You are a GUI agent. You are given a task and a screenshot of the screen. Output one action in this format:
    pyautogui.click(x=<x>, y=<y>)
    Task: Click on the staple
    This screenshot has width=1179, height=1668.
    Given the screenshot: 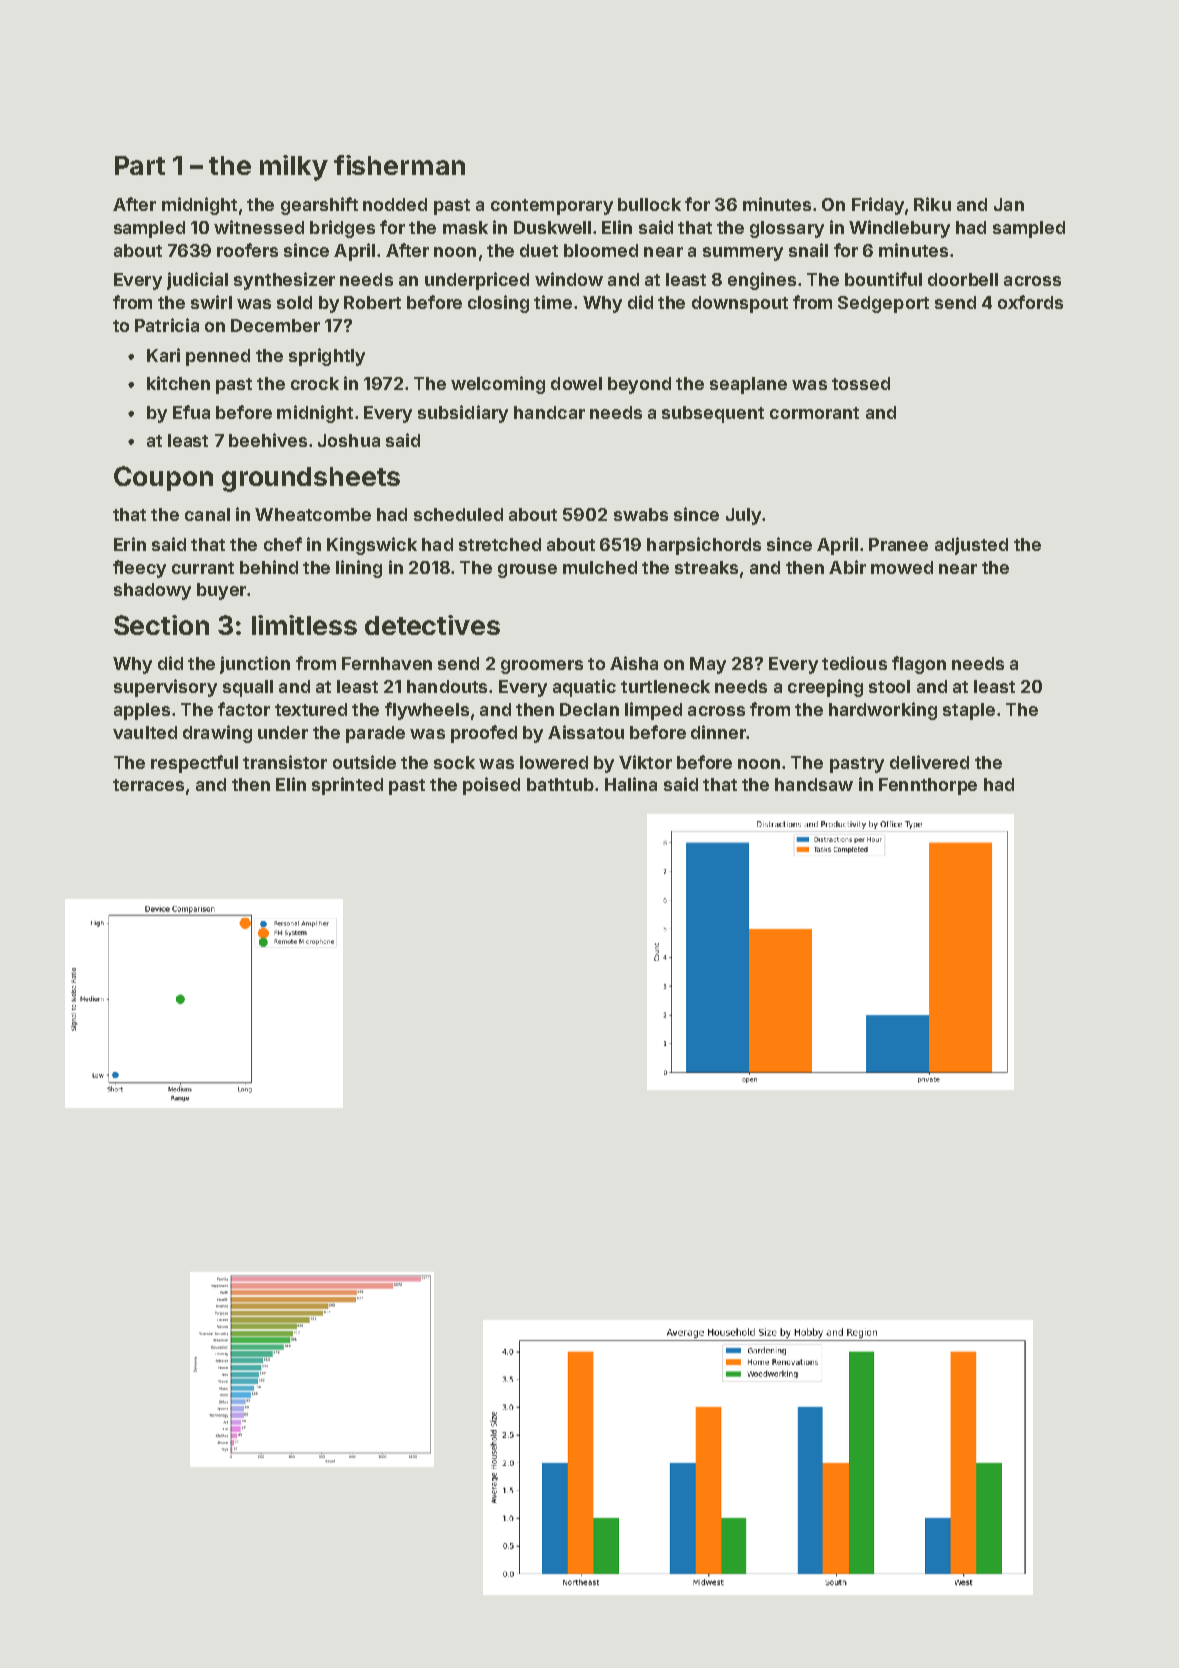 What is the action you would take?
    pyautogui.click(x=969, y=711)
